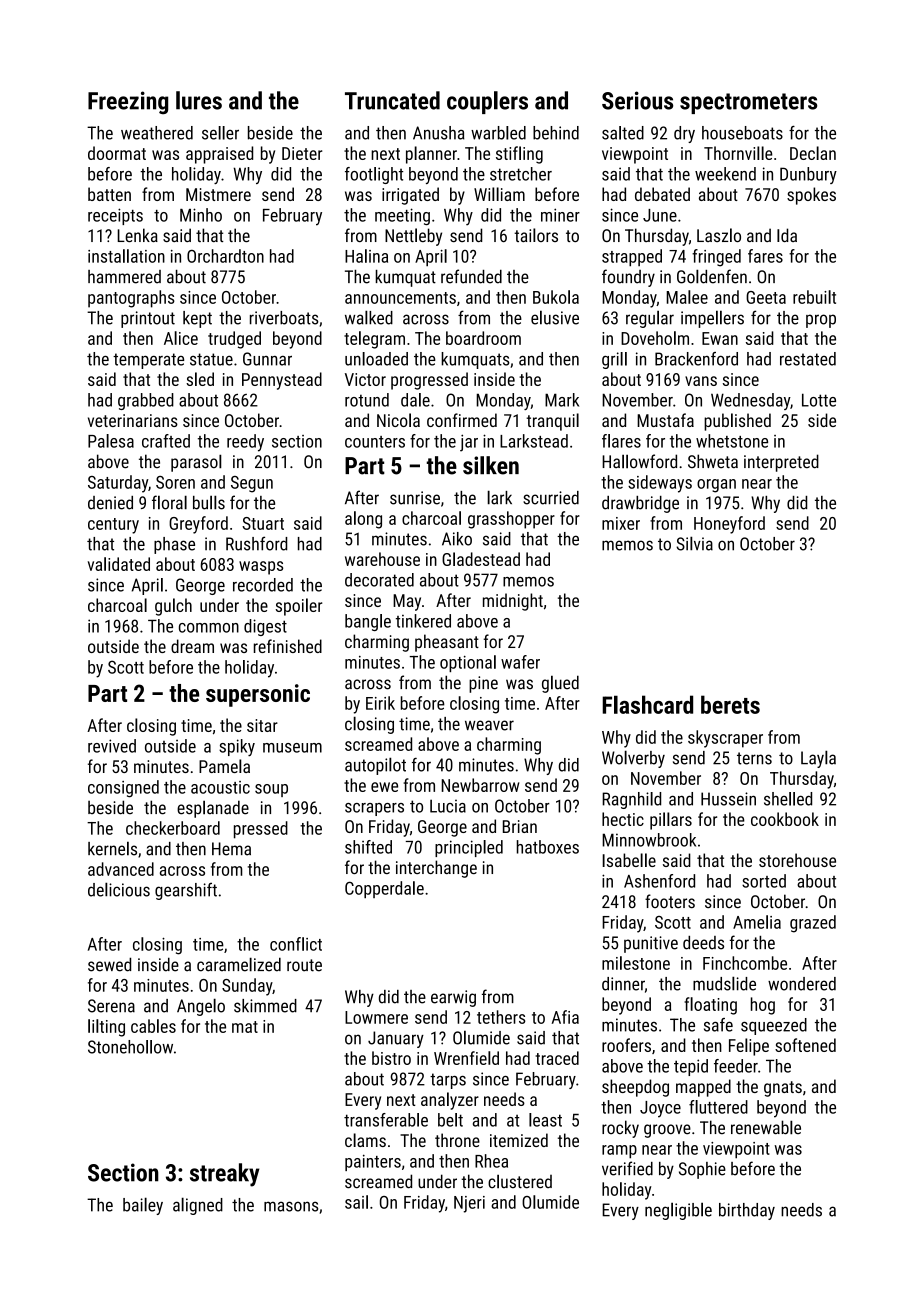  Describe the element at coordinates (710, 1006) in the screenshot. I see `floating` at that location.
